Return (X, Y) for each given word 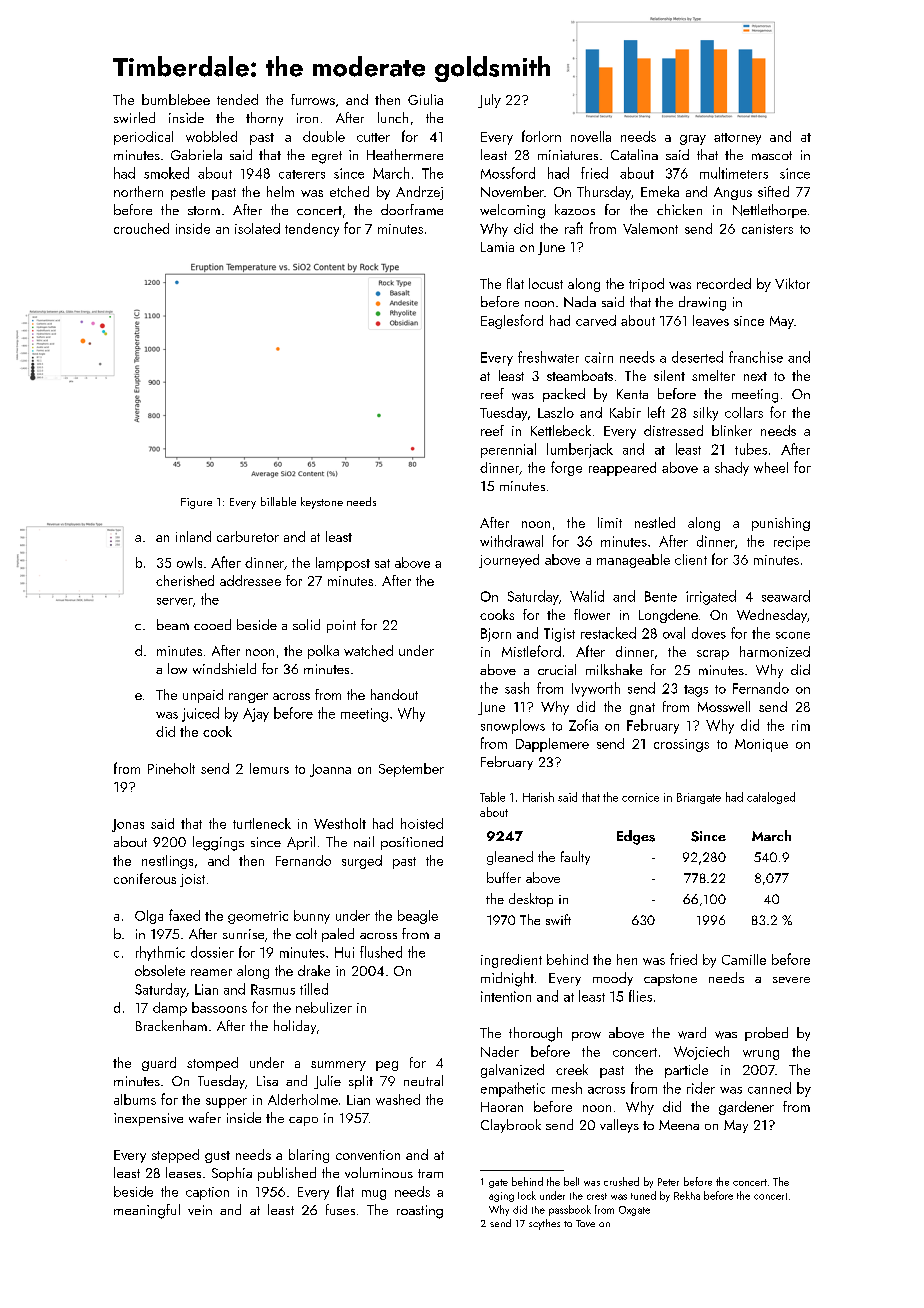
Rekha (687, 1195)
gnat (642, 709)
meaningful (147, 1211)
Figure (196, 503)
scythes (544, 1224)
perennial (508, 450)
